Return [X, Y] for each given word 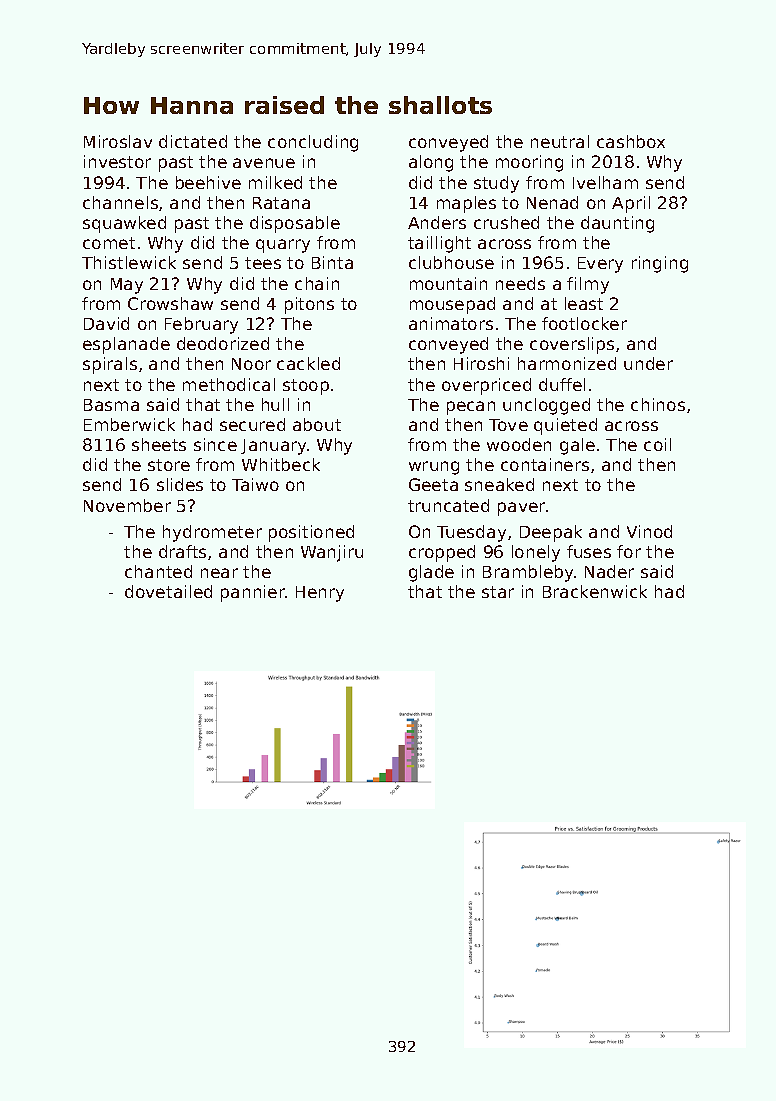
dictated [193, 141]
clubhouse [451, 262]
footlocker [584, 323]
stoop [306, 387]
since [215, 444]
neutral [560, 141]
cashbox [631, 141]
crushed [506, 222]
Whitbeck [281, 464]
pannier [253, 593]
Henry [320, 594]
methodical [229, 384]
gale [577, 446]
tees [263, 263]
